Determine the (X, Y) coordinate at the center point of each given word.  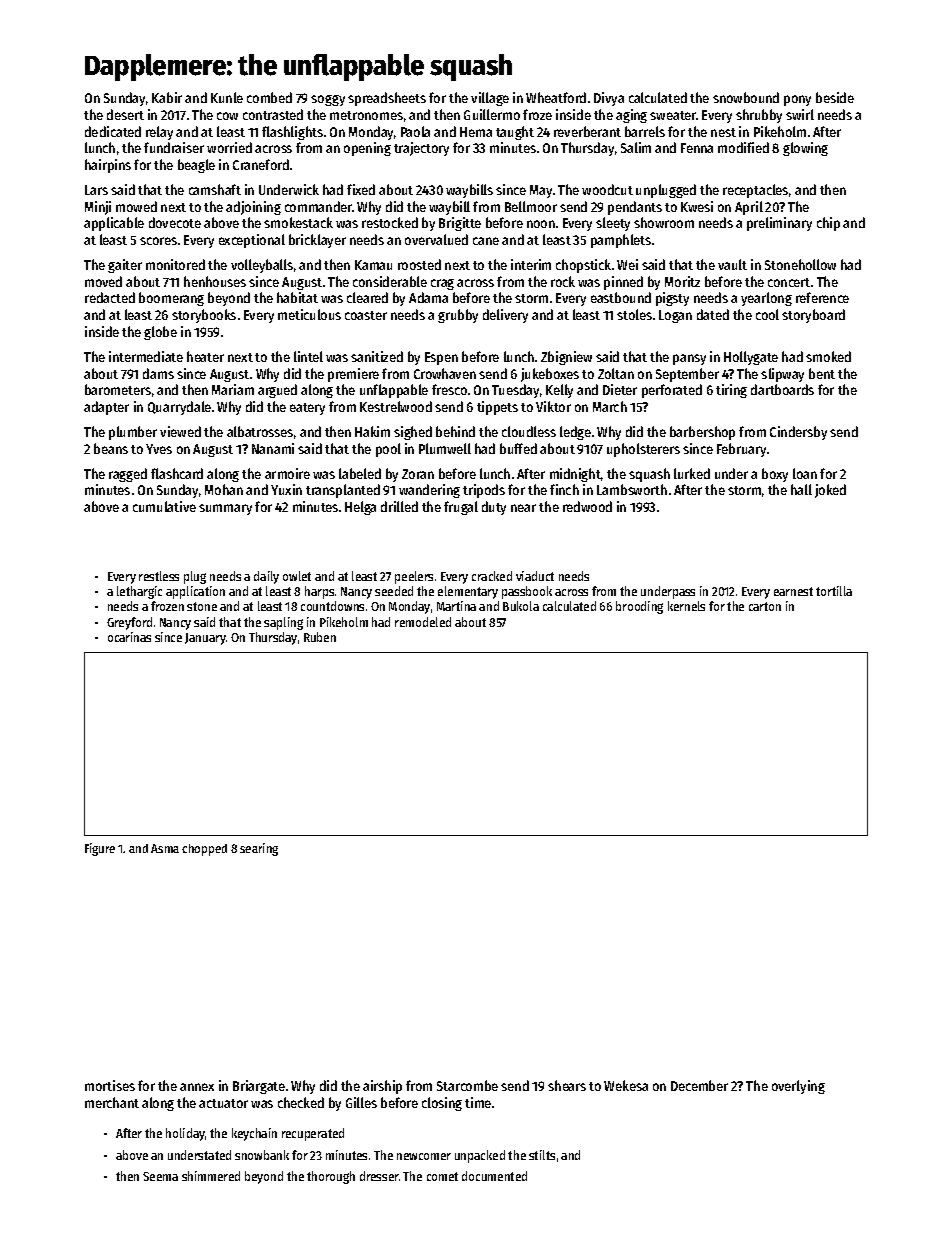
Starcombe (467, 1085)
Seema (160, 1176)
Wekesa (626, 1085)
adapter (106, 408)
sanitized (377, 356)
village (490, 99)
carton (765, 606)
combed (269, 97)
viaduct (535, 576)
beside (835, 97)
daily (266, 577)
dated (713, 314)
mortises (110, 1085)
